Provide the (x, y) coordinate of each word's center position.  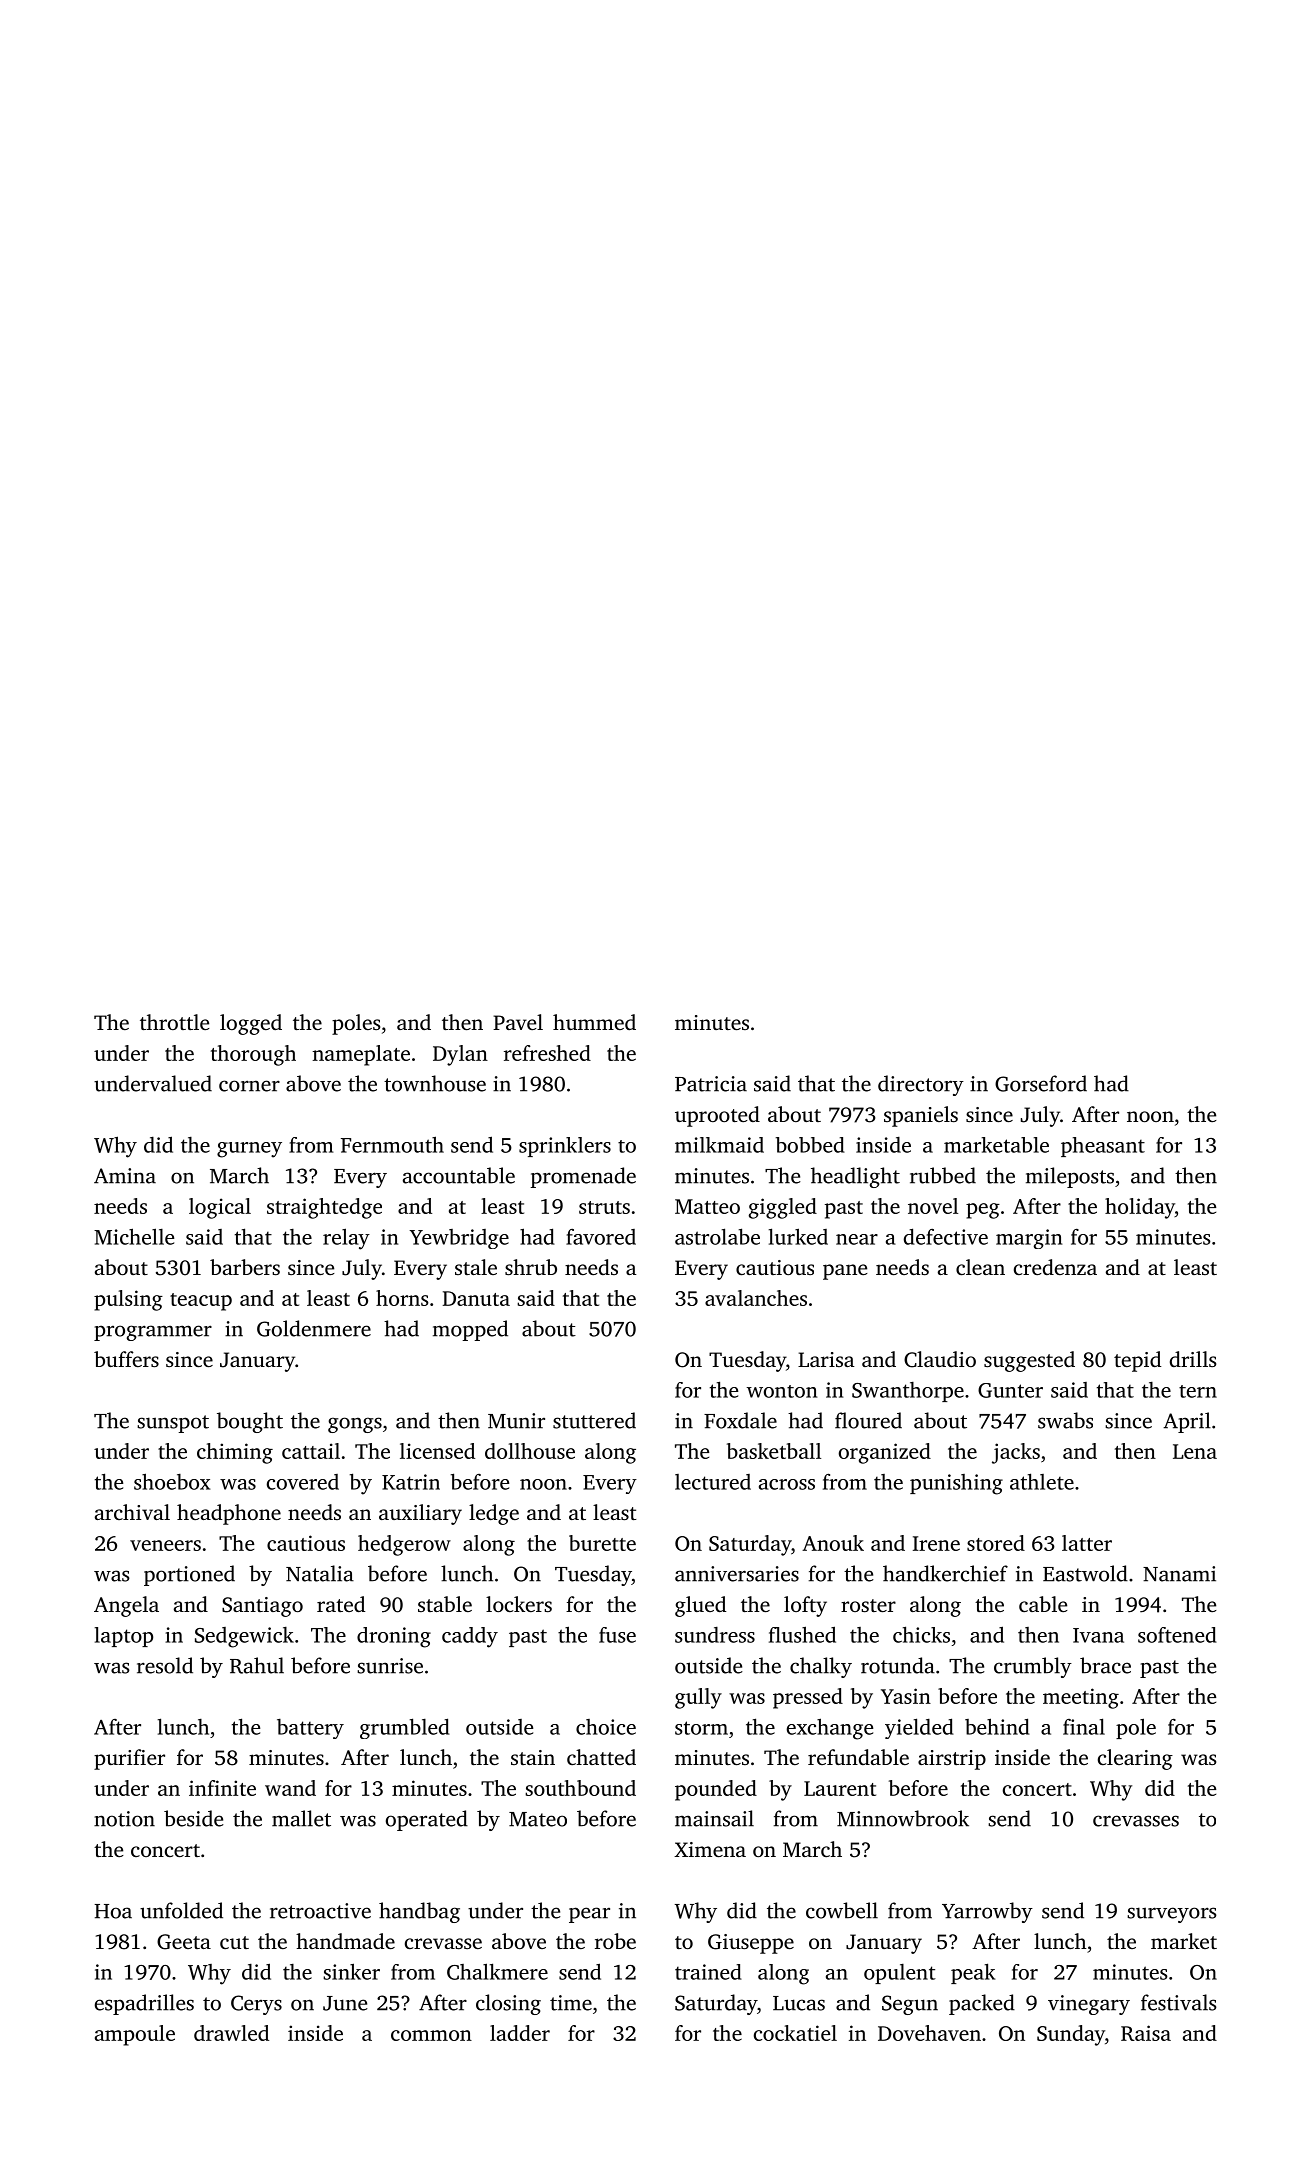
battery (310, 1729)
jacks (1016, 1453)
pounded (716, 1790)
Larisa (826, 1359)
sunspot (173, 1424)
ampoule (135, 2035)
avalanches (756, 1298)
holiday (1140, 1208)
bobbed (810, 1145)
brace (1105, 1665)
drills (1193, 1359)
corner (249, 1086)
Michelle (134, 1236)
